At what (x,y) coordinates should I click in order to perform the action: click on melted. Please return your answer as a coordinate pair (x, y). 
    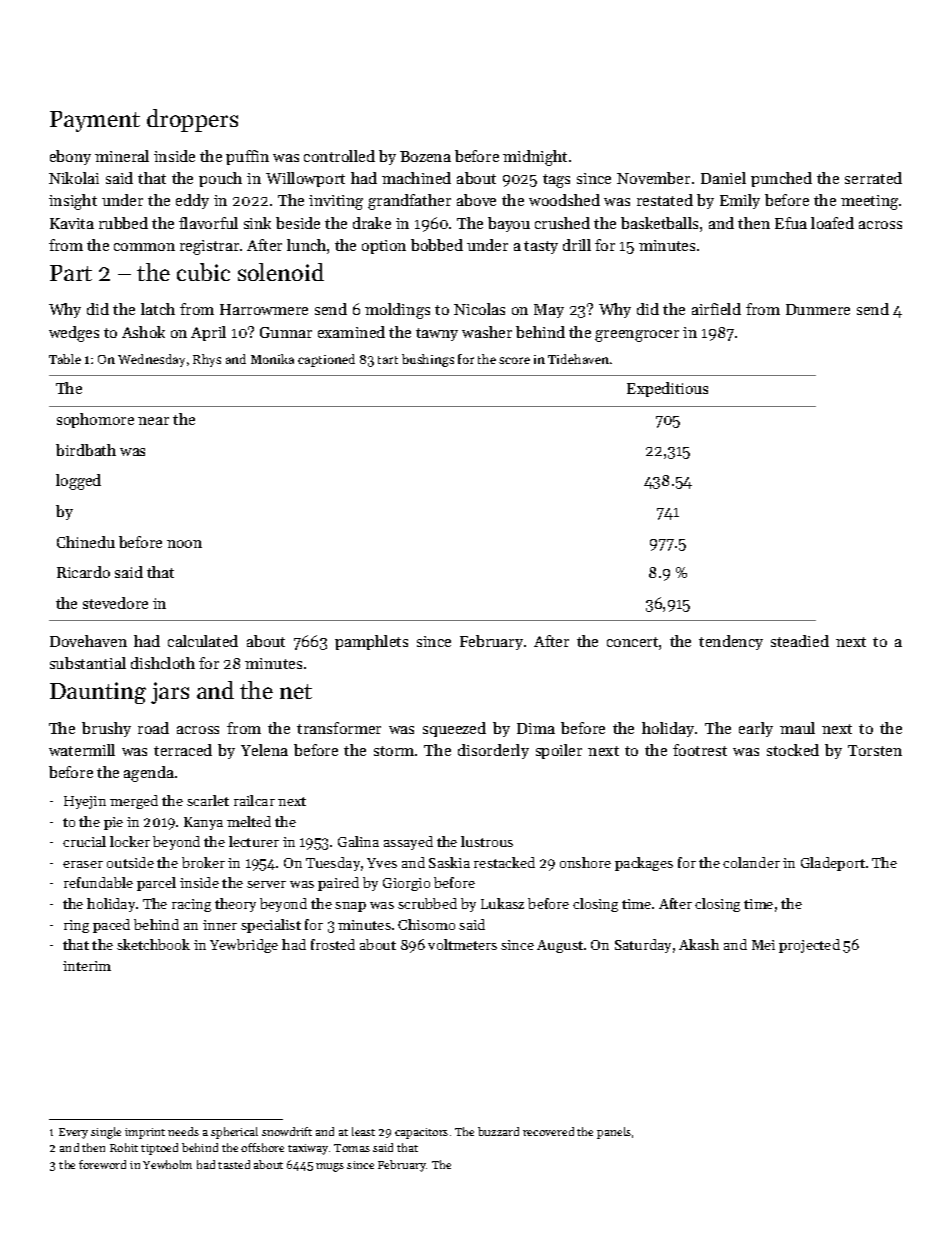
    Looking at the image, I should click on (249, 821).
